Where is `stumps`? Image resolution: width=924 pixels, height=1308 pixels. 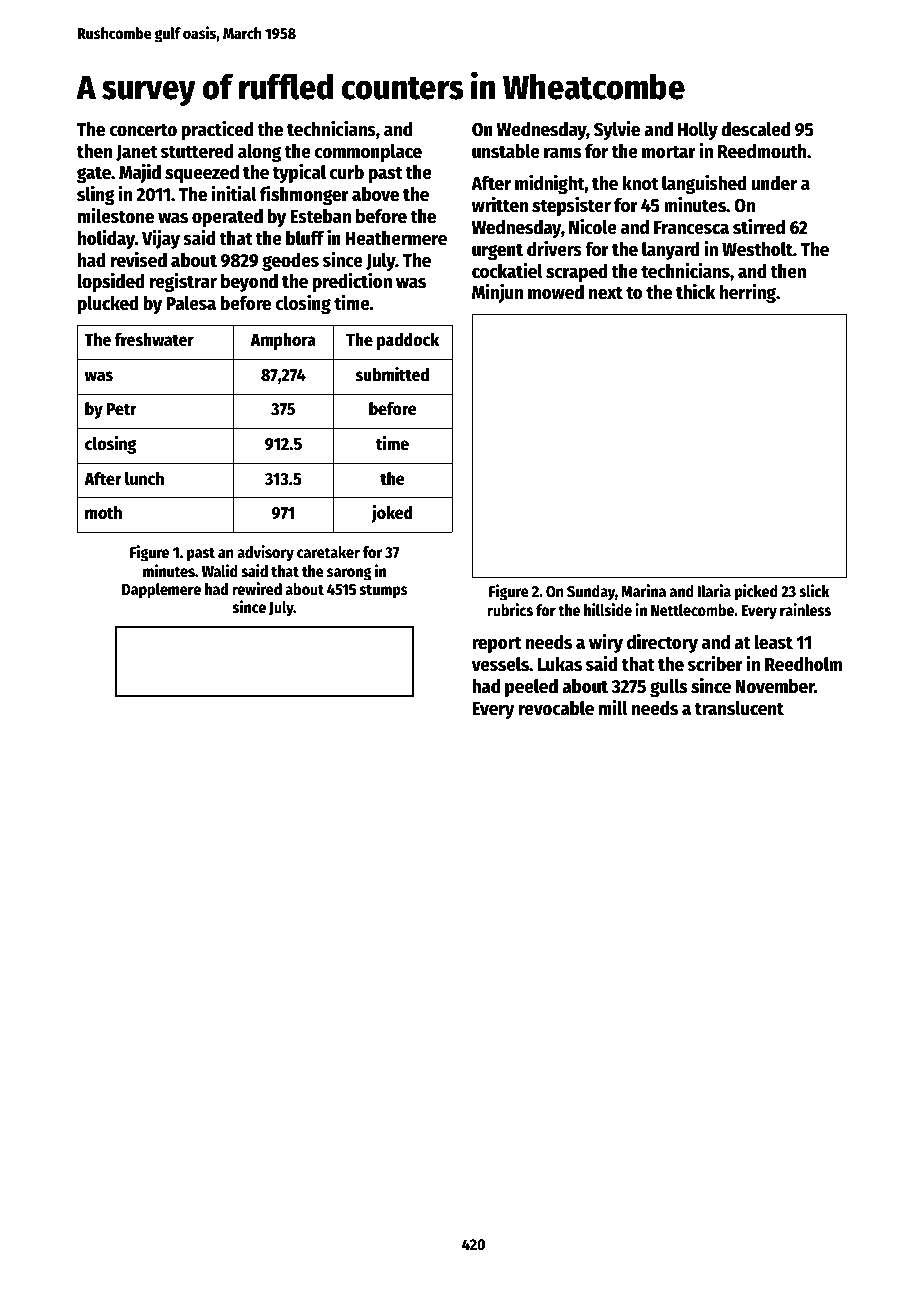 stumps is located at coordinates (384, 591).
